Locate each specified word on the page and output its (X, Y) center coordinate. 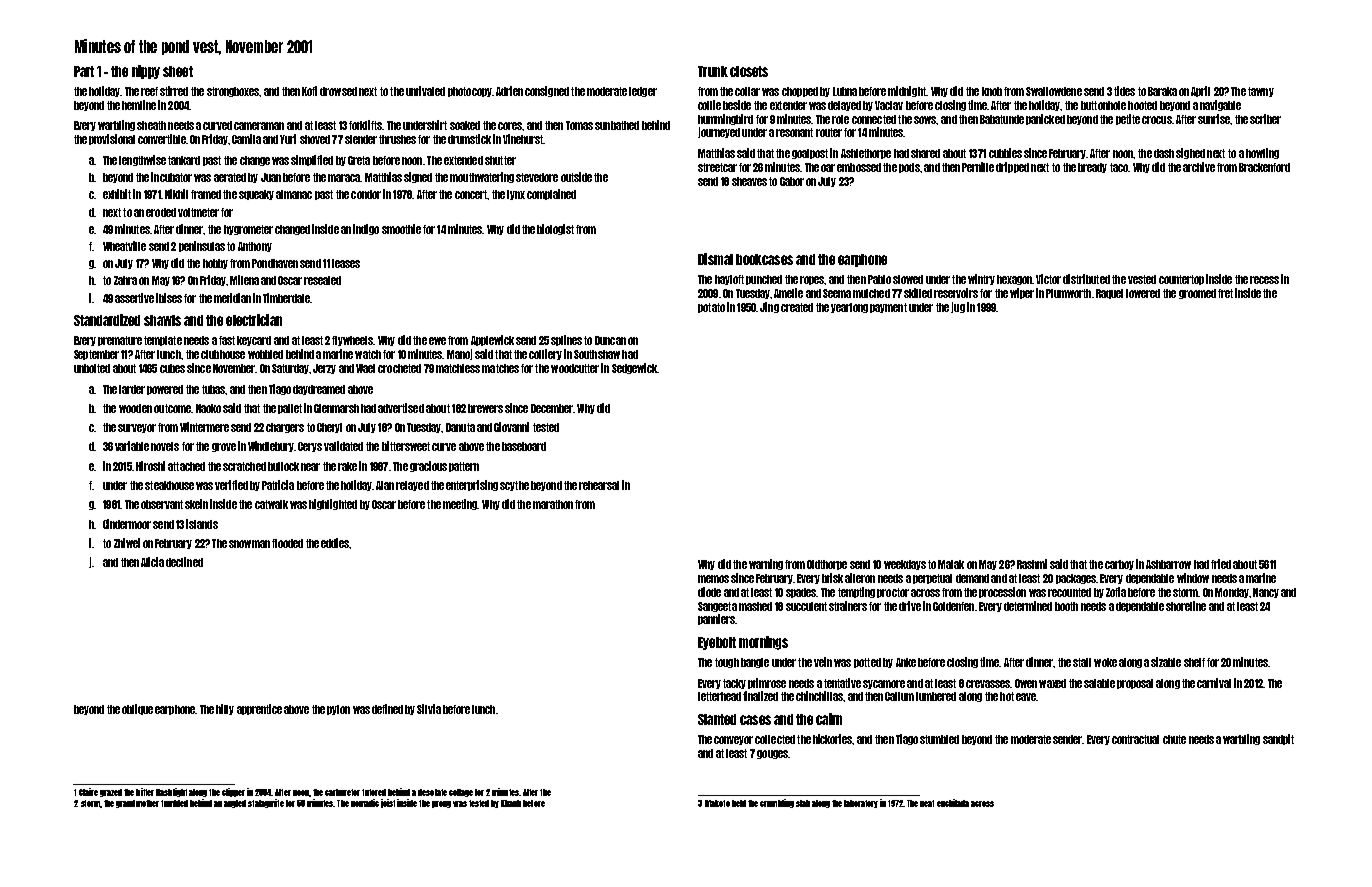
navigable (1220, 105)
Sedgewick (634, 368)
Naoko (208, 408)
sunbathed (617, 125)
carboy (1119, 565)
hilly (225, 709)
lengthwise (142, 160)
